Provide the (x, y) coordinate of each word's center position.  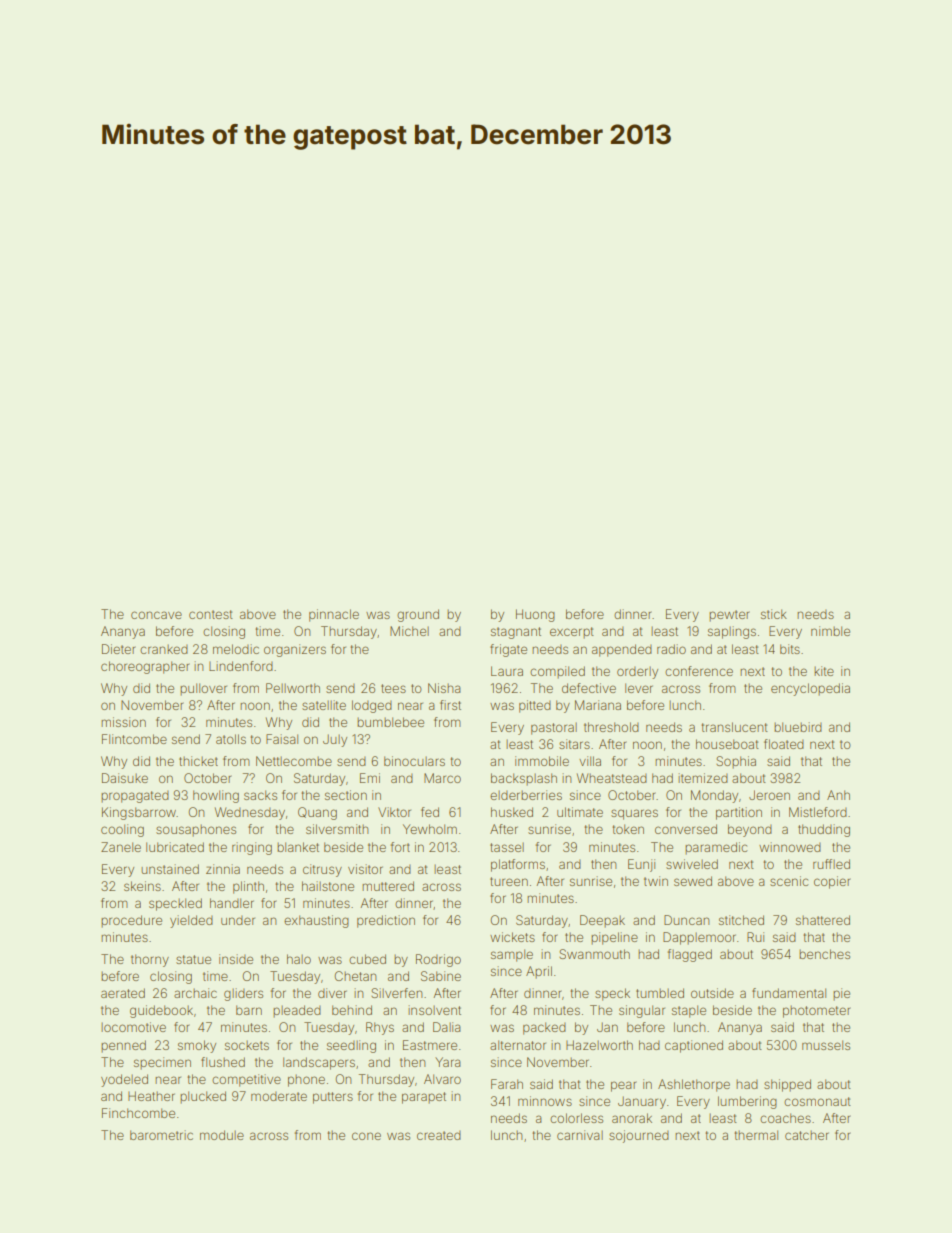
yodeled (124, 1080)
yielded (191, 921)
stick (774, 614)
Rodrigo (438, 960)
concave (156, 615)
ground (418, 615)
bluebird (798, 727)
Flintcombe (134, 739)
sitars (574, 744)
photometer (816, 1012)
